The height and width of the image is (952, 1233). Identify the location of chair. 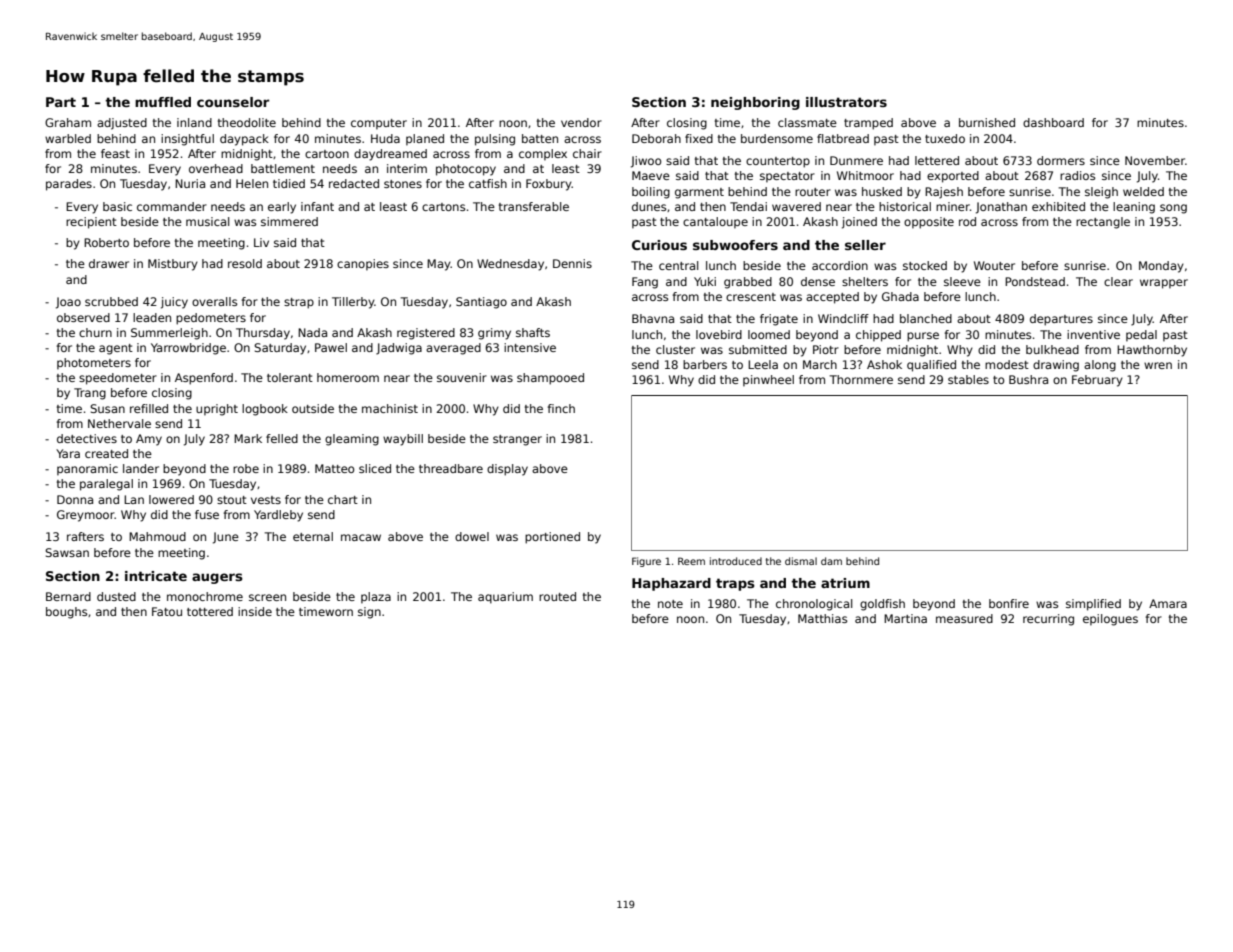
(587, 153).
